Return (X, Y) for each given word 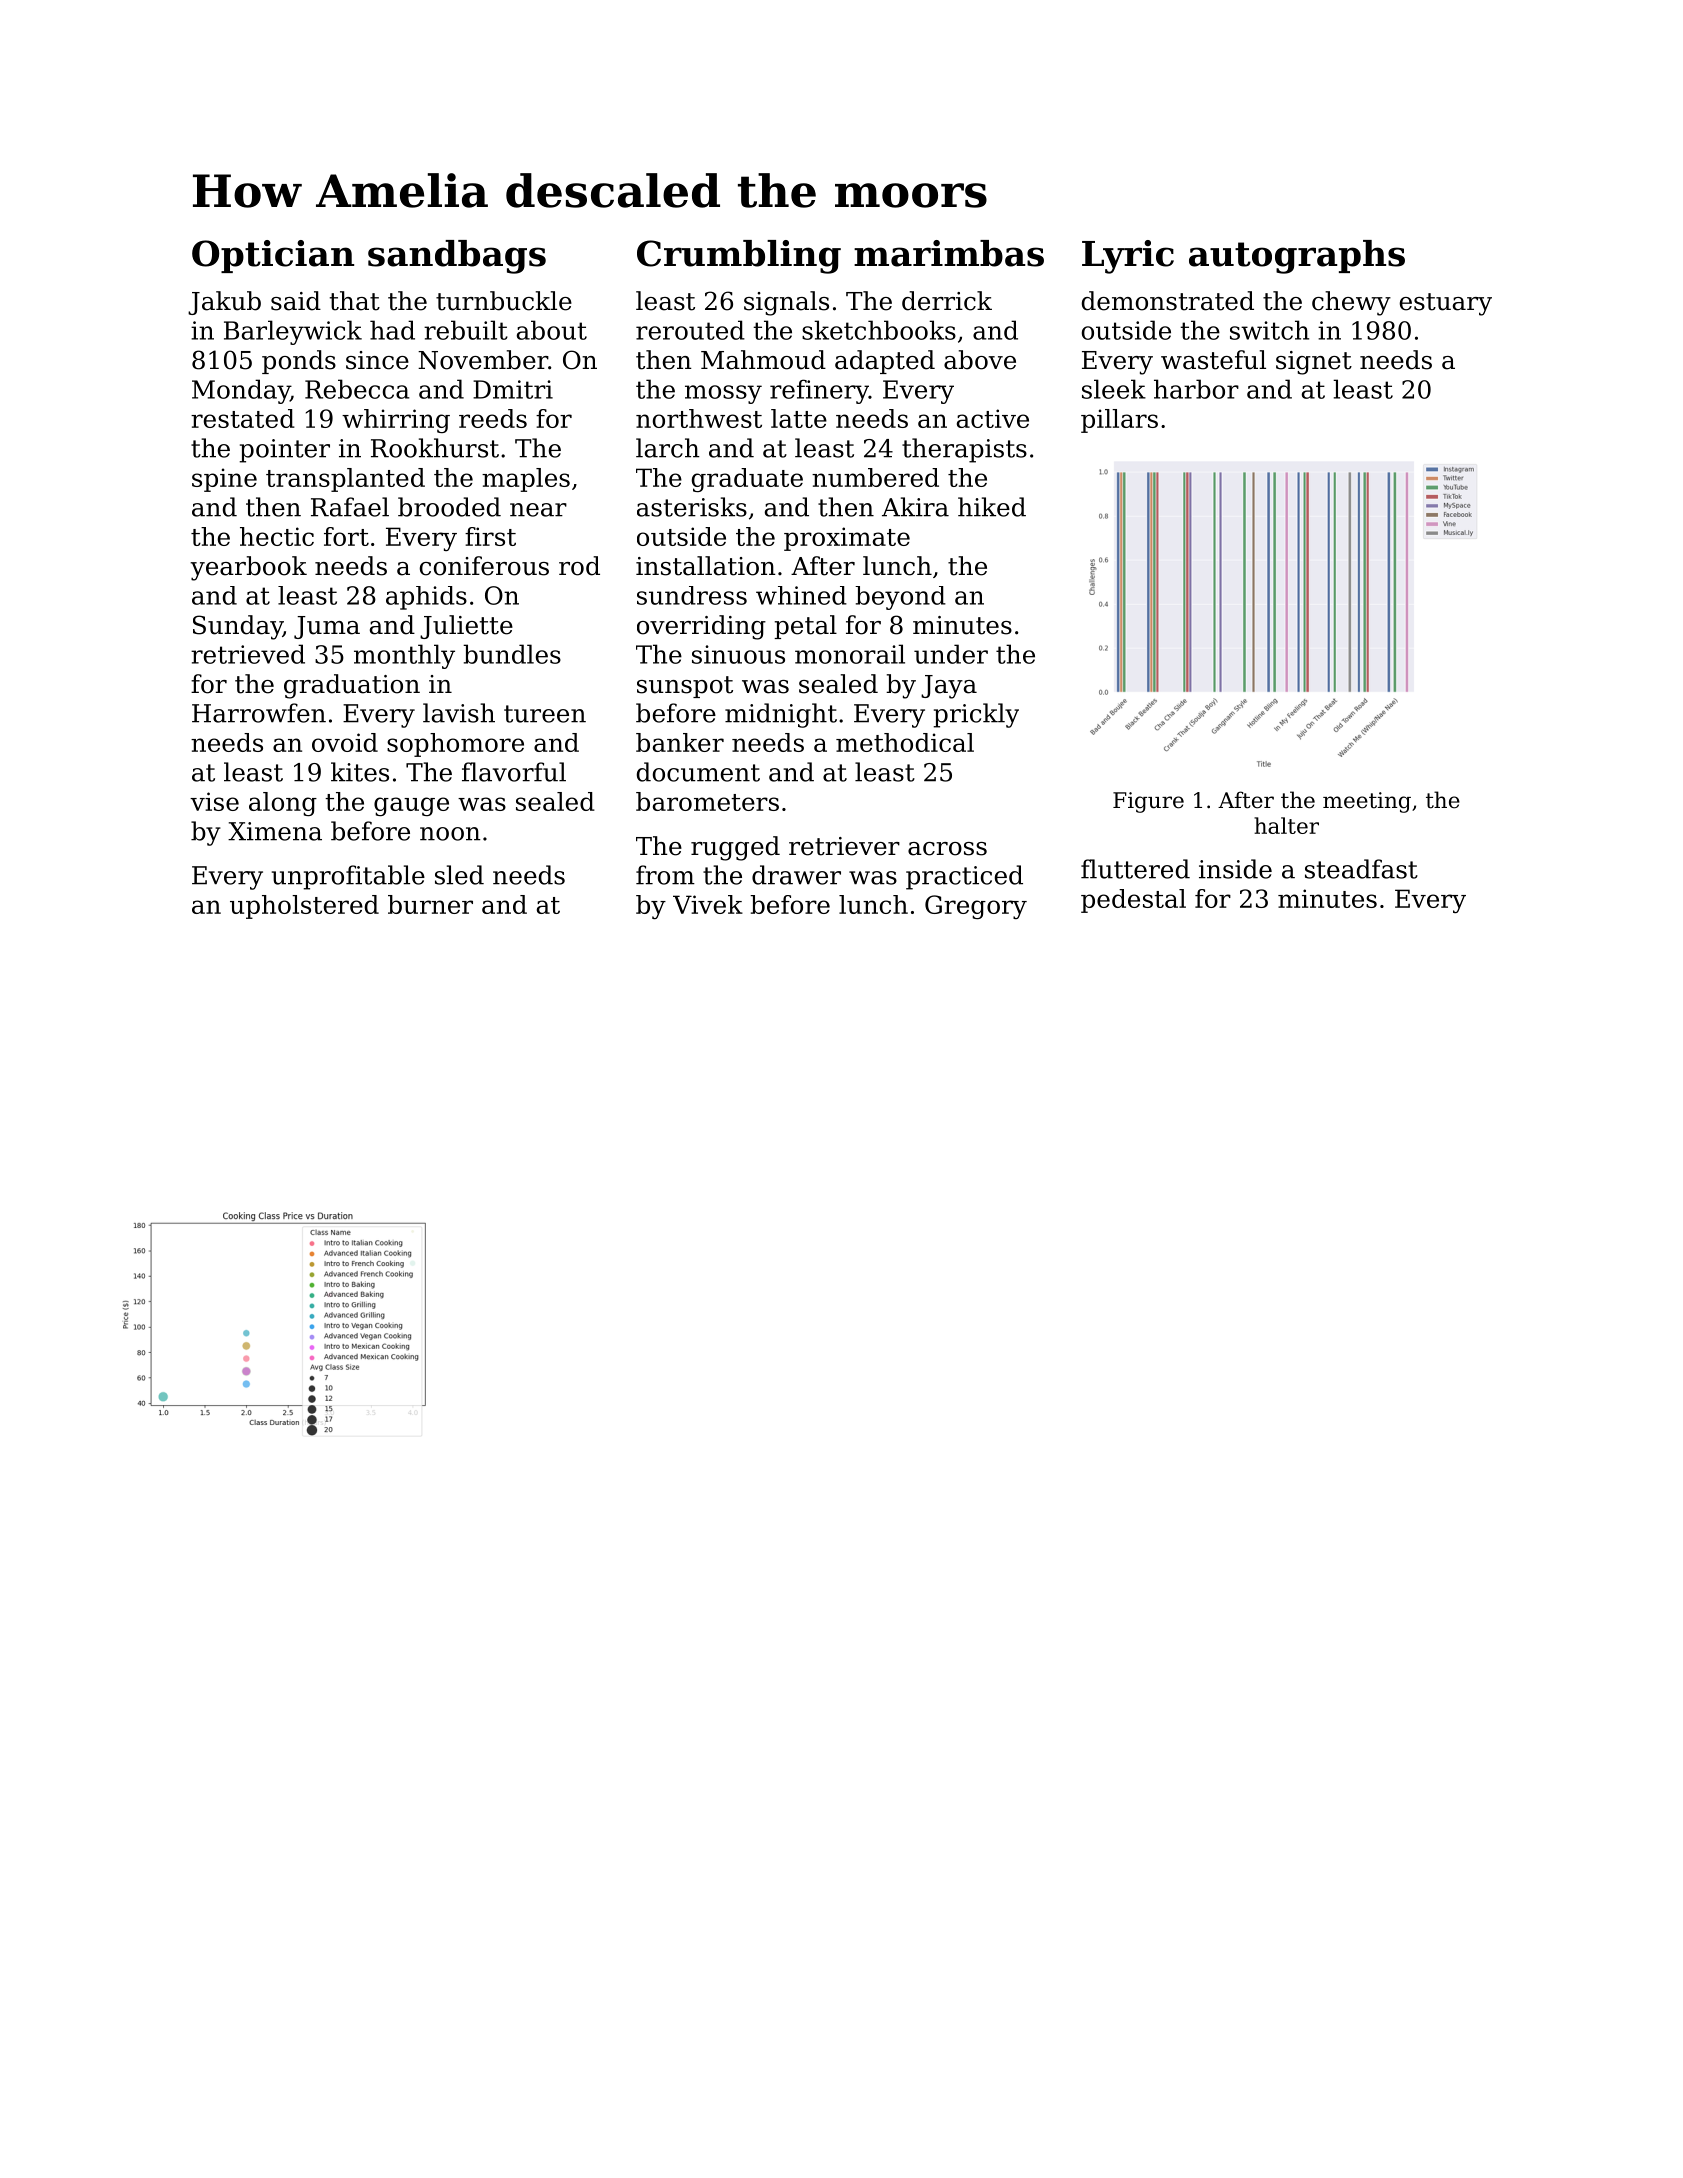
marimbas (949, 253)
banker (680, 742)
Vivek (708, 904)
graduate (747, 480)
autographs (1297, 257)
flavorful (514, 772)
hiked (992, 507)
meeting (1367, 802)
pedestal (1133, 901)
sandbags (457, 257)
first (490, 536)
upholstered (304, 907)
